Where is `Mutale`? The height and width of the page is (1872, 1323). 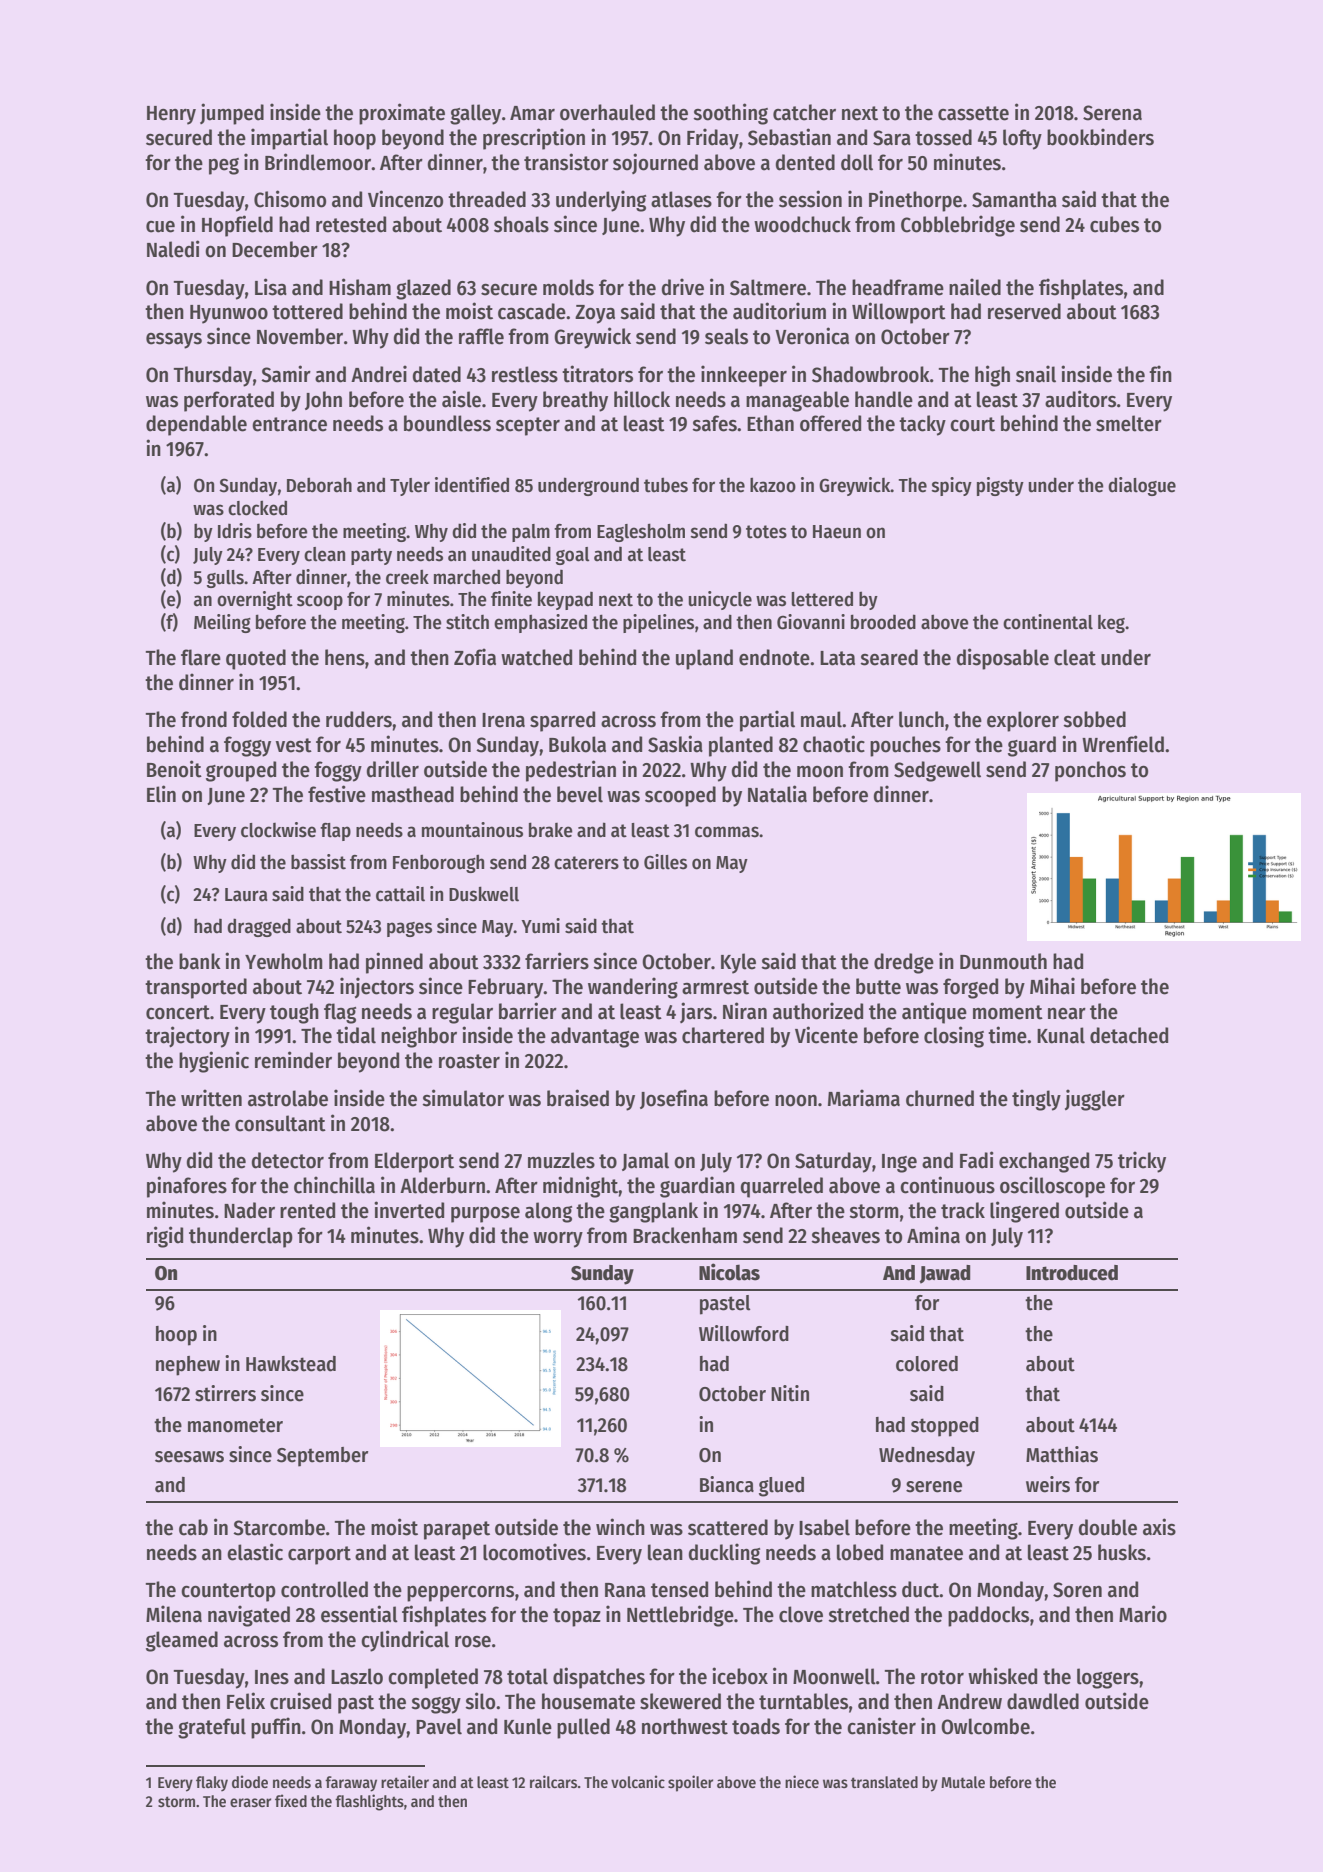
Mutale is located at coordinates (963, 1782).
